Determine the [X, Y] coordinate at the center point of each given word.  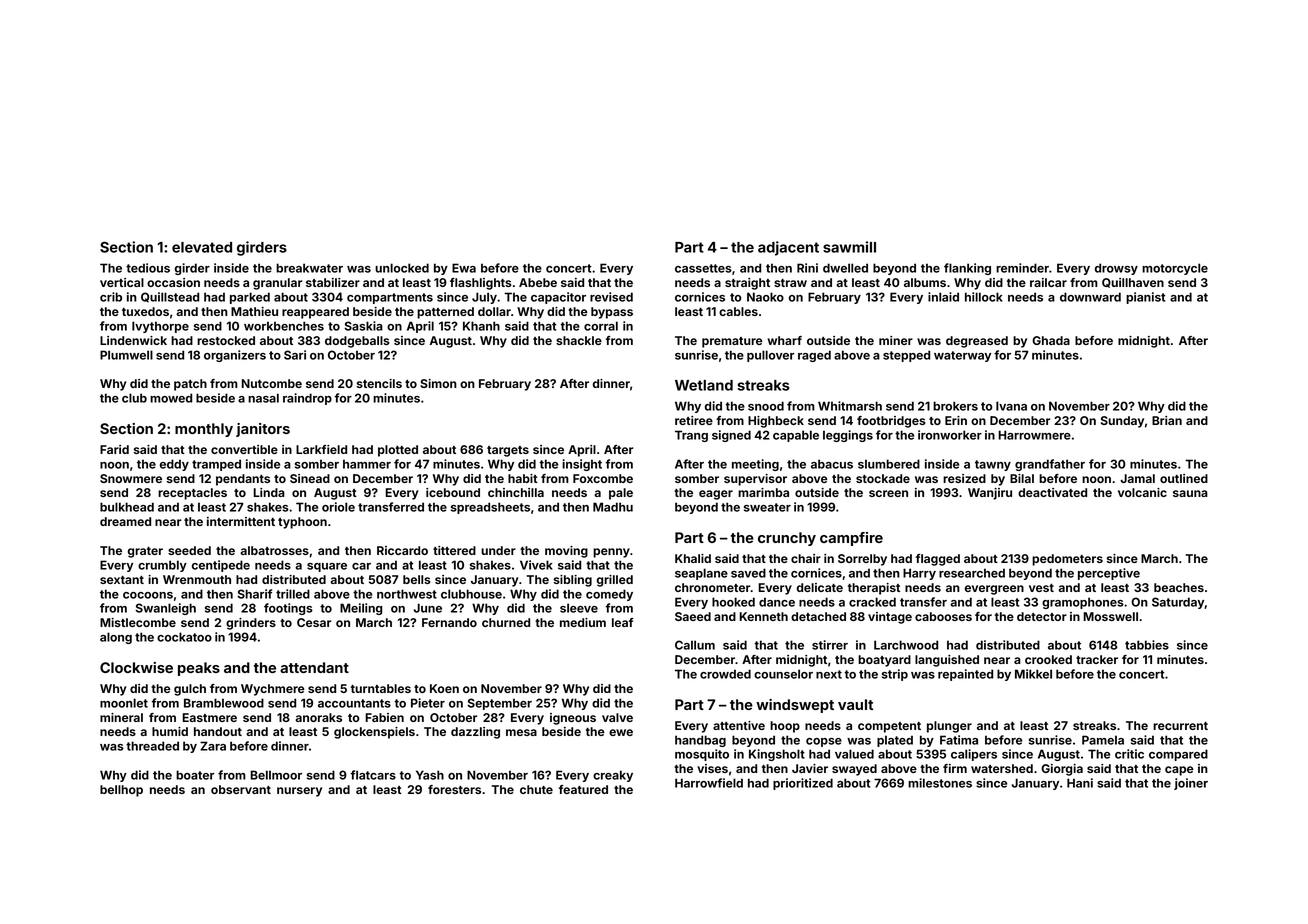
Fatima [959, 740]
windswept [795, 706]
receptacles [192, 494]
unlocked [402, 268]
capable [796, 436]
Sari [295, 355]
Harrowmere [1034, 435]
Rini [807, 268]
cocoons [148, 595]
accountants [354, 703]
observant [241, 789]
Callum [695, 645]
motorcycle [1175, 269]
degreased [977, 342]
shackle [579, 340]
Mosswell [1110, 616]
